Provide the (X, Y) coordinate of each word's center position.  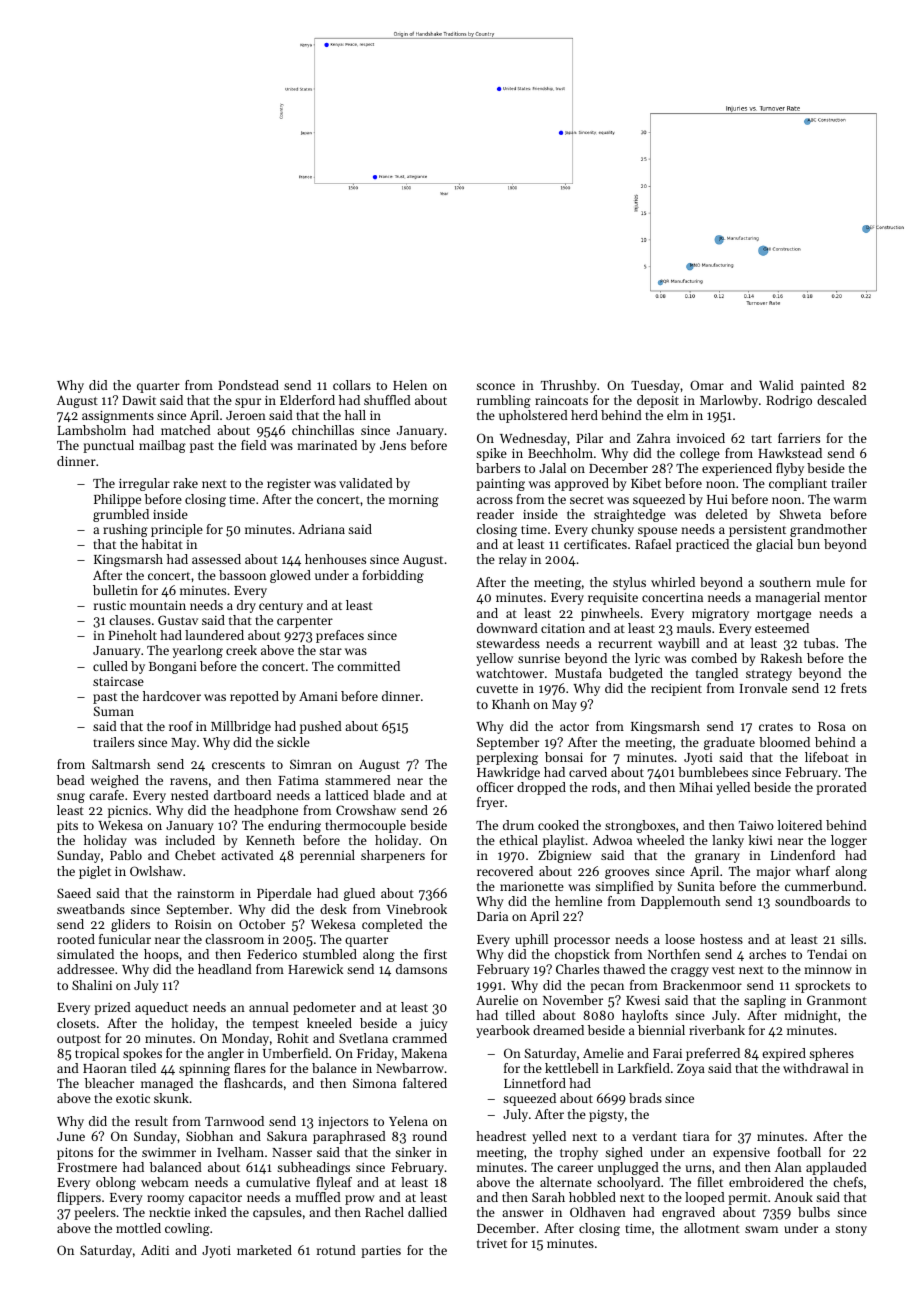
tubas (819, 643)
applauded (836, 1168)
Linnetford (535, 1083)
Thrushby (569, 386)
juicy (433, 1025)
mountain (158, 605)
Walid (776, 385)
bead (71, 780)
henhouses (335, 559)
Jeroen (246, 415)
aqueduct (161, 1008)
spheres (831, 1054)
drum (518, 825)
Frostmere (87, 1167)
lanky (728, 841)
